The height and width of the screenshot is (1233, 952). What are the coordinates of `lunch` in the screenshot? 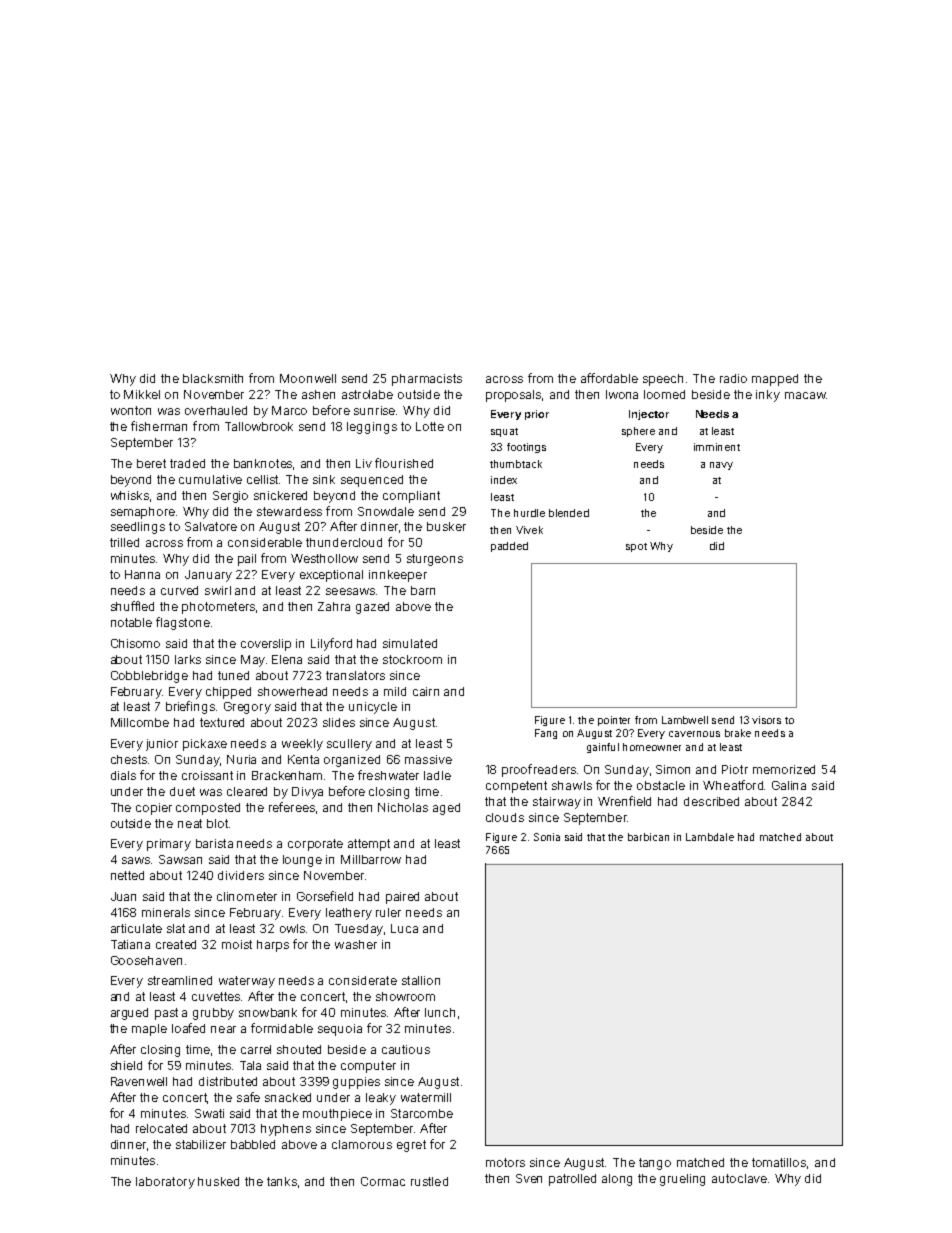 It's located at (440, 1012).
